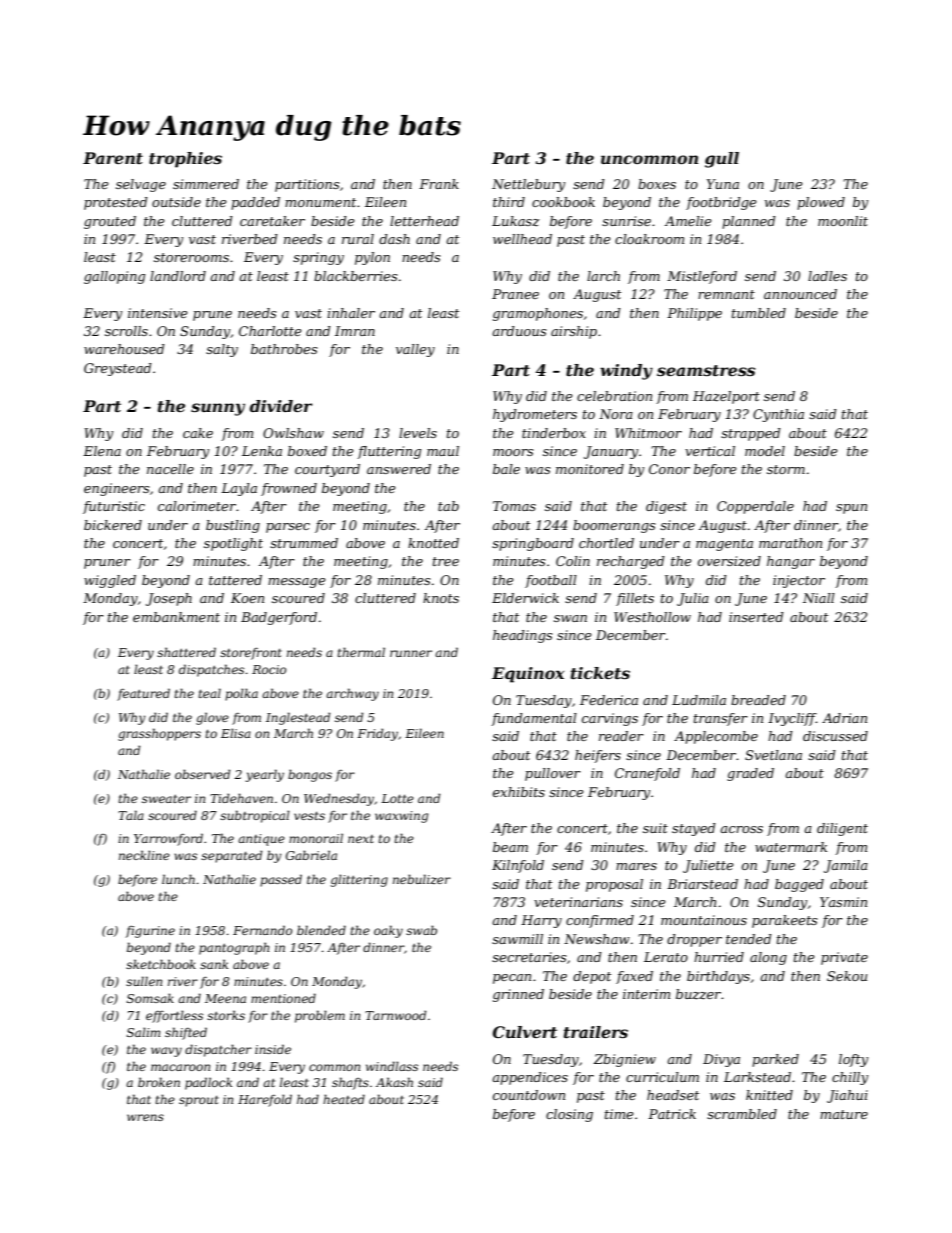 The width and height of the screenshot is (952, 1233). What do you see at coordinates (570, 618) in the screenshot?
I see `swan` at bounding box center [570, 618].
